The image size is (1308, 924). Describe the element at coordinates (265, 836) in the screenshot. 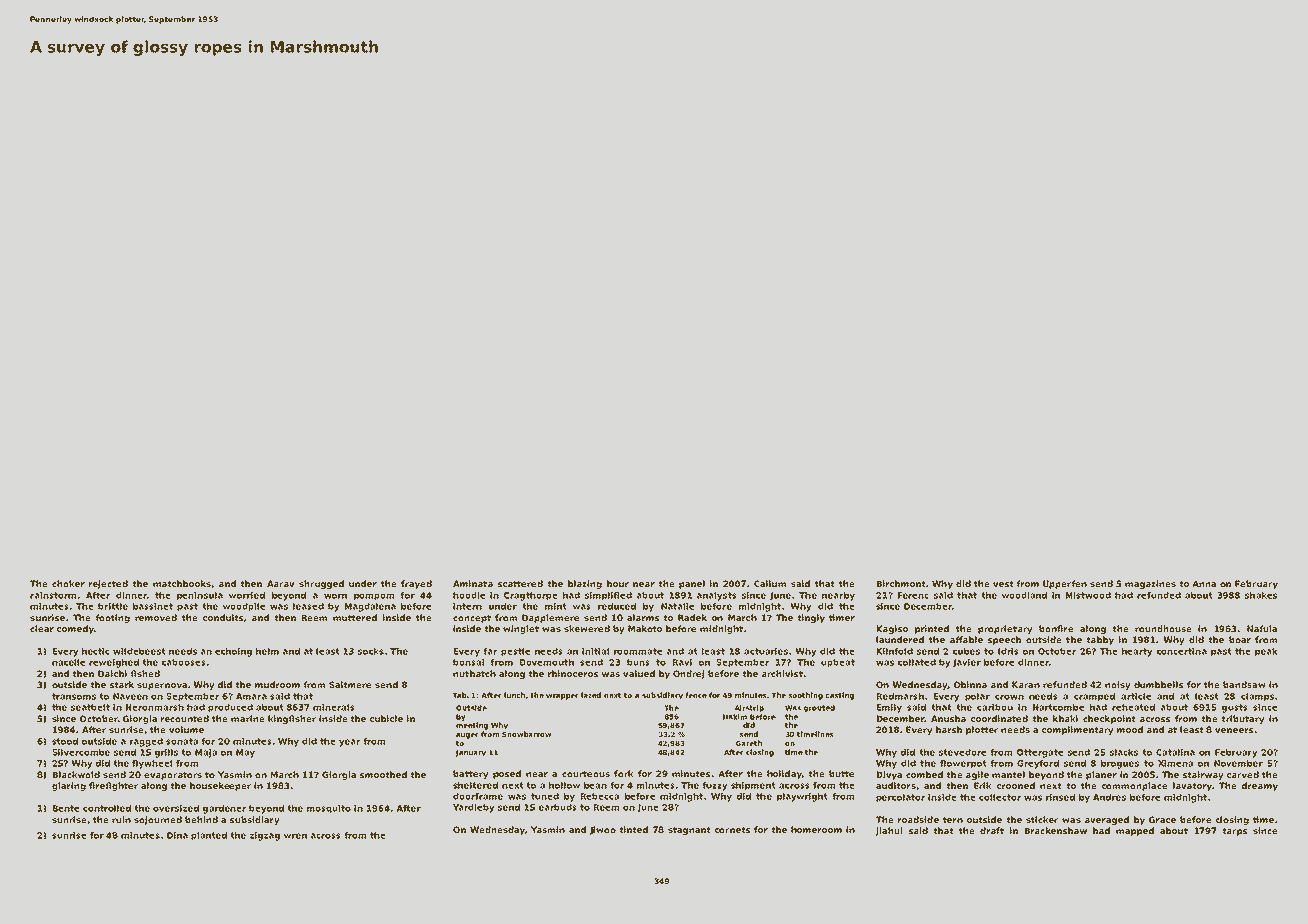

I see `zigzag` at that location.
